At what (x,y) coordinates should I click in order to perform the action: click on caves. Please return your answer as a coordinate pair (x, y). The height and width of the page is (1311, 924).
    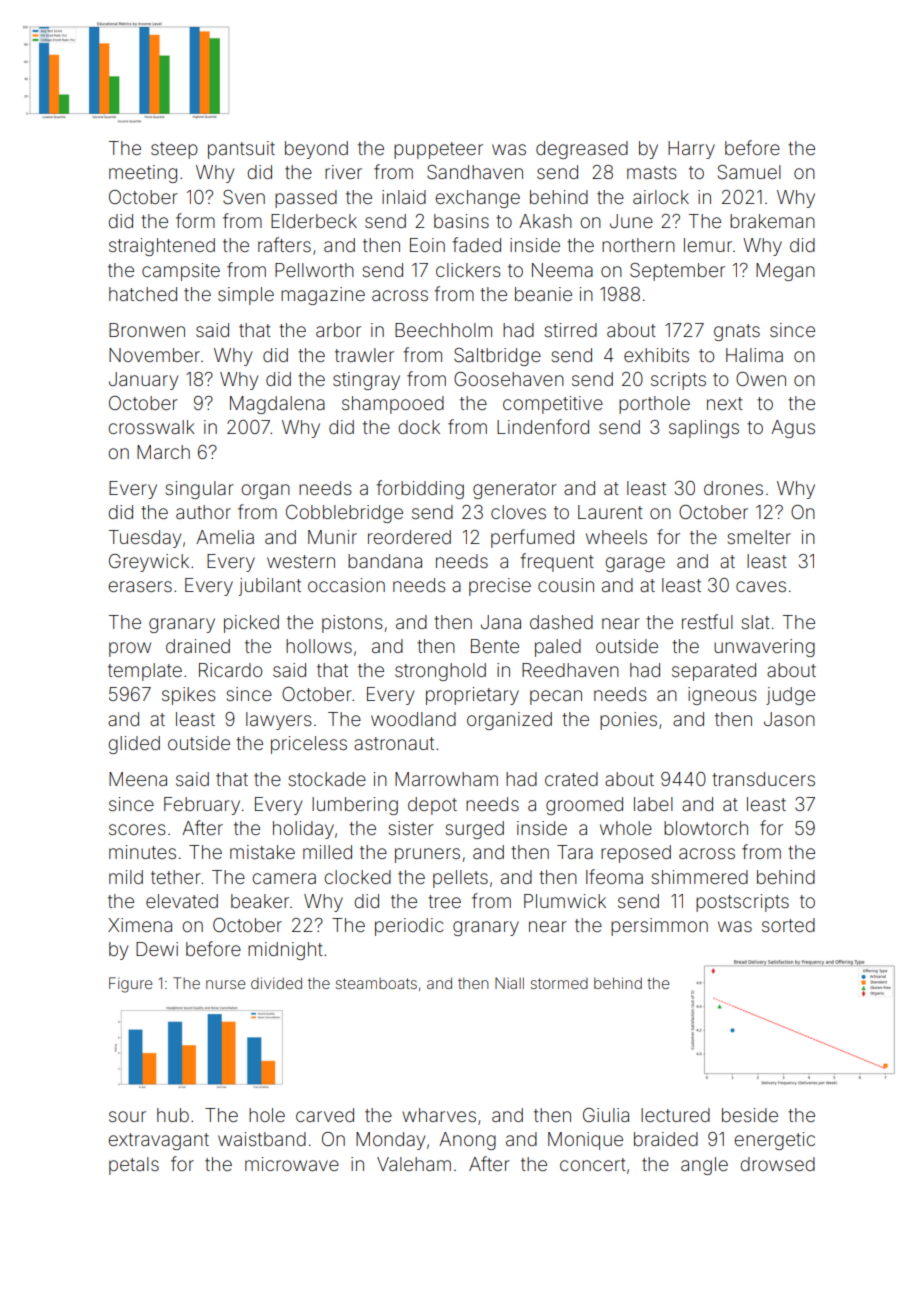
    Looking at the image, I should click on (761, 586).
